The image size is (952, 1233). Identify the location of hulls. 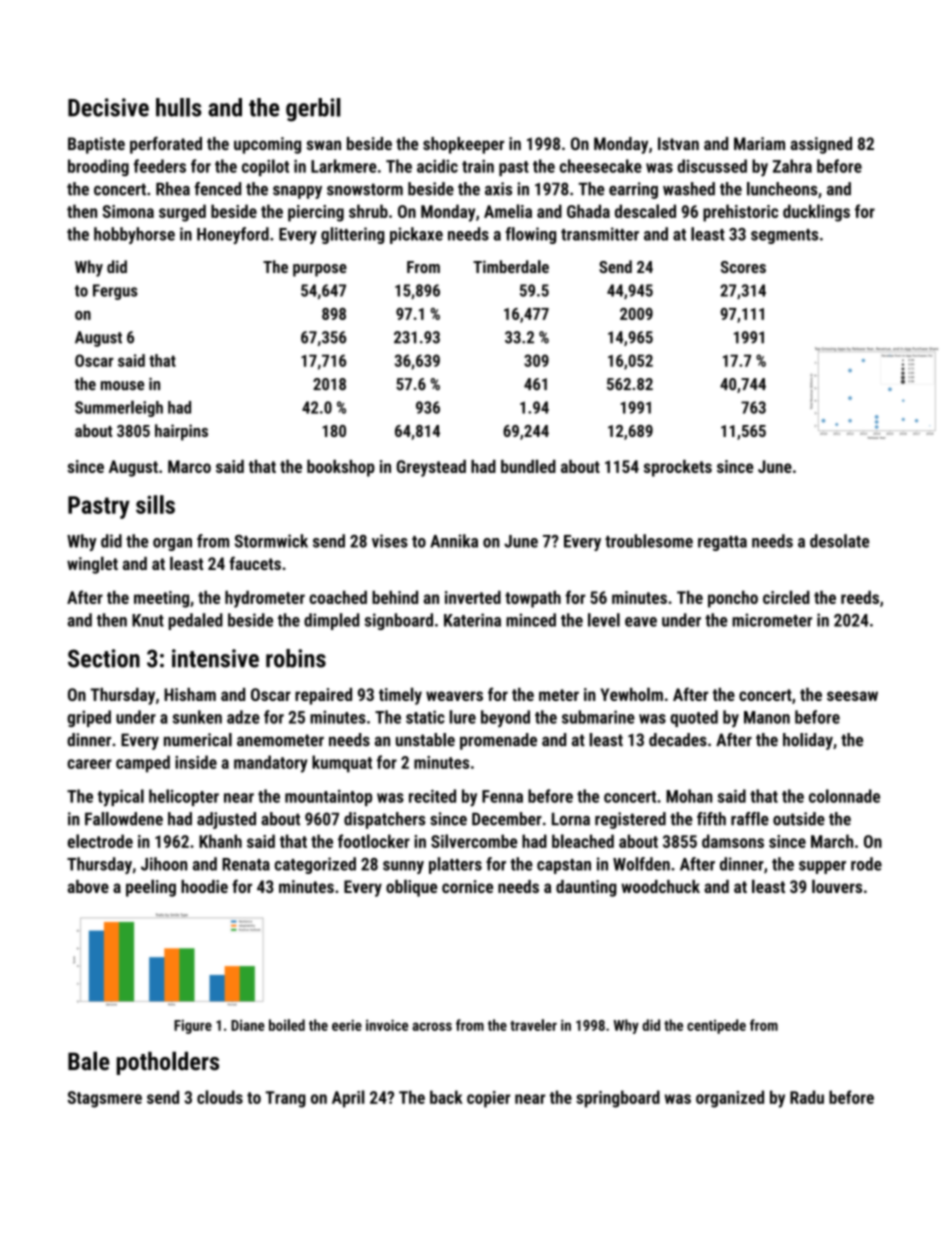
(179, 107).
